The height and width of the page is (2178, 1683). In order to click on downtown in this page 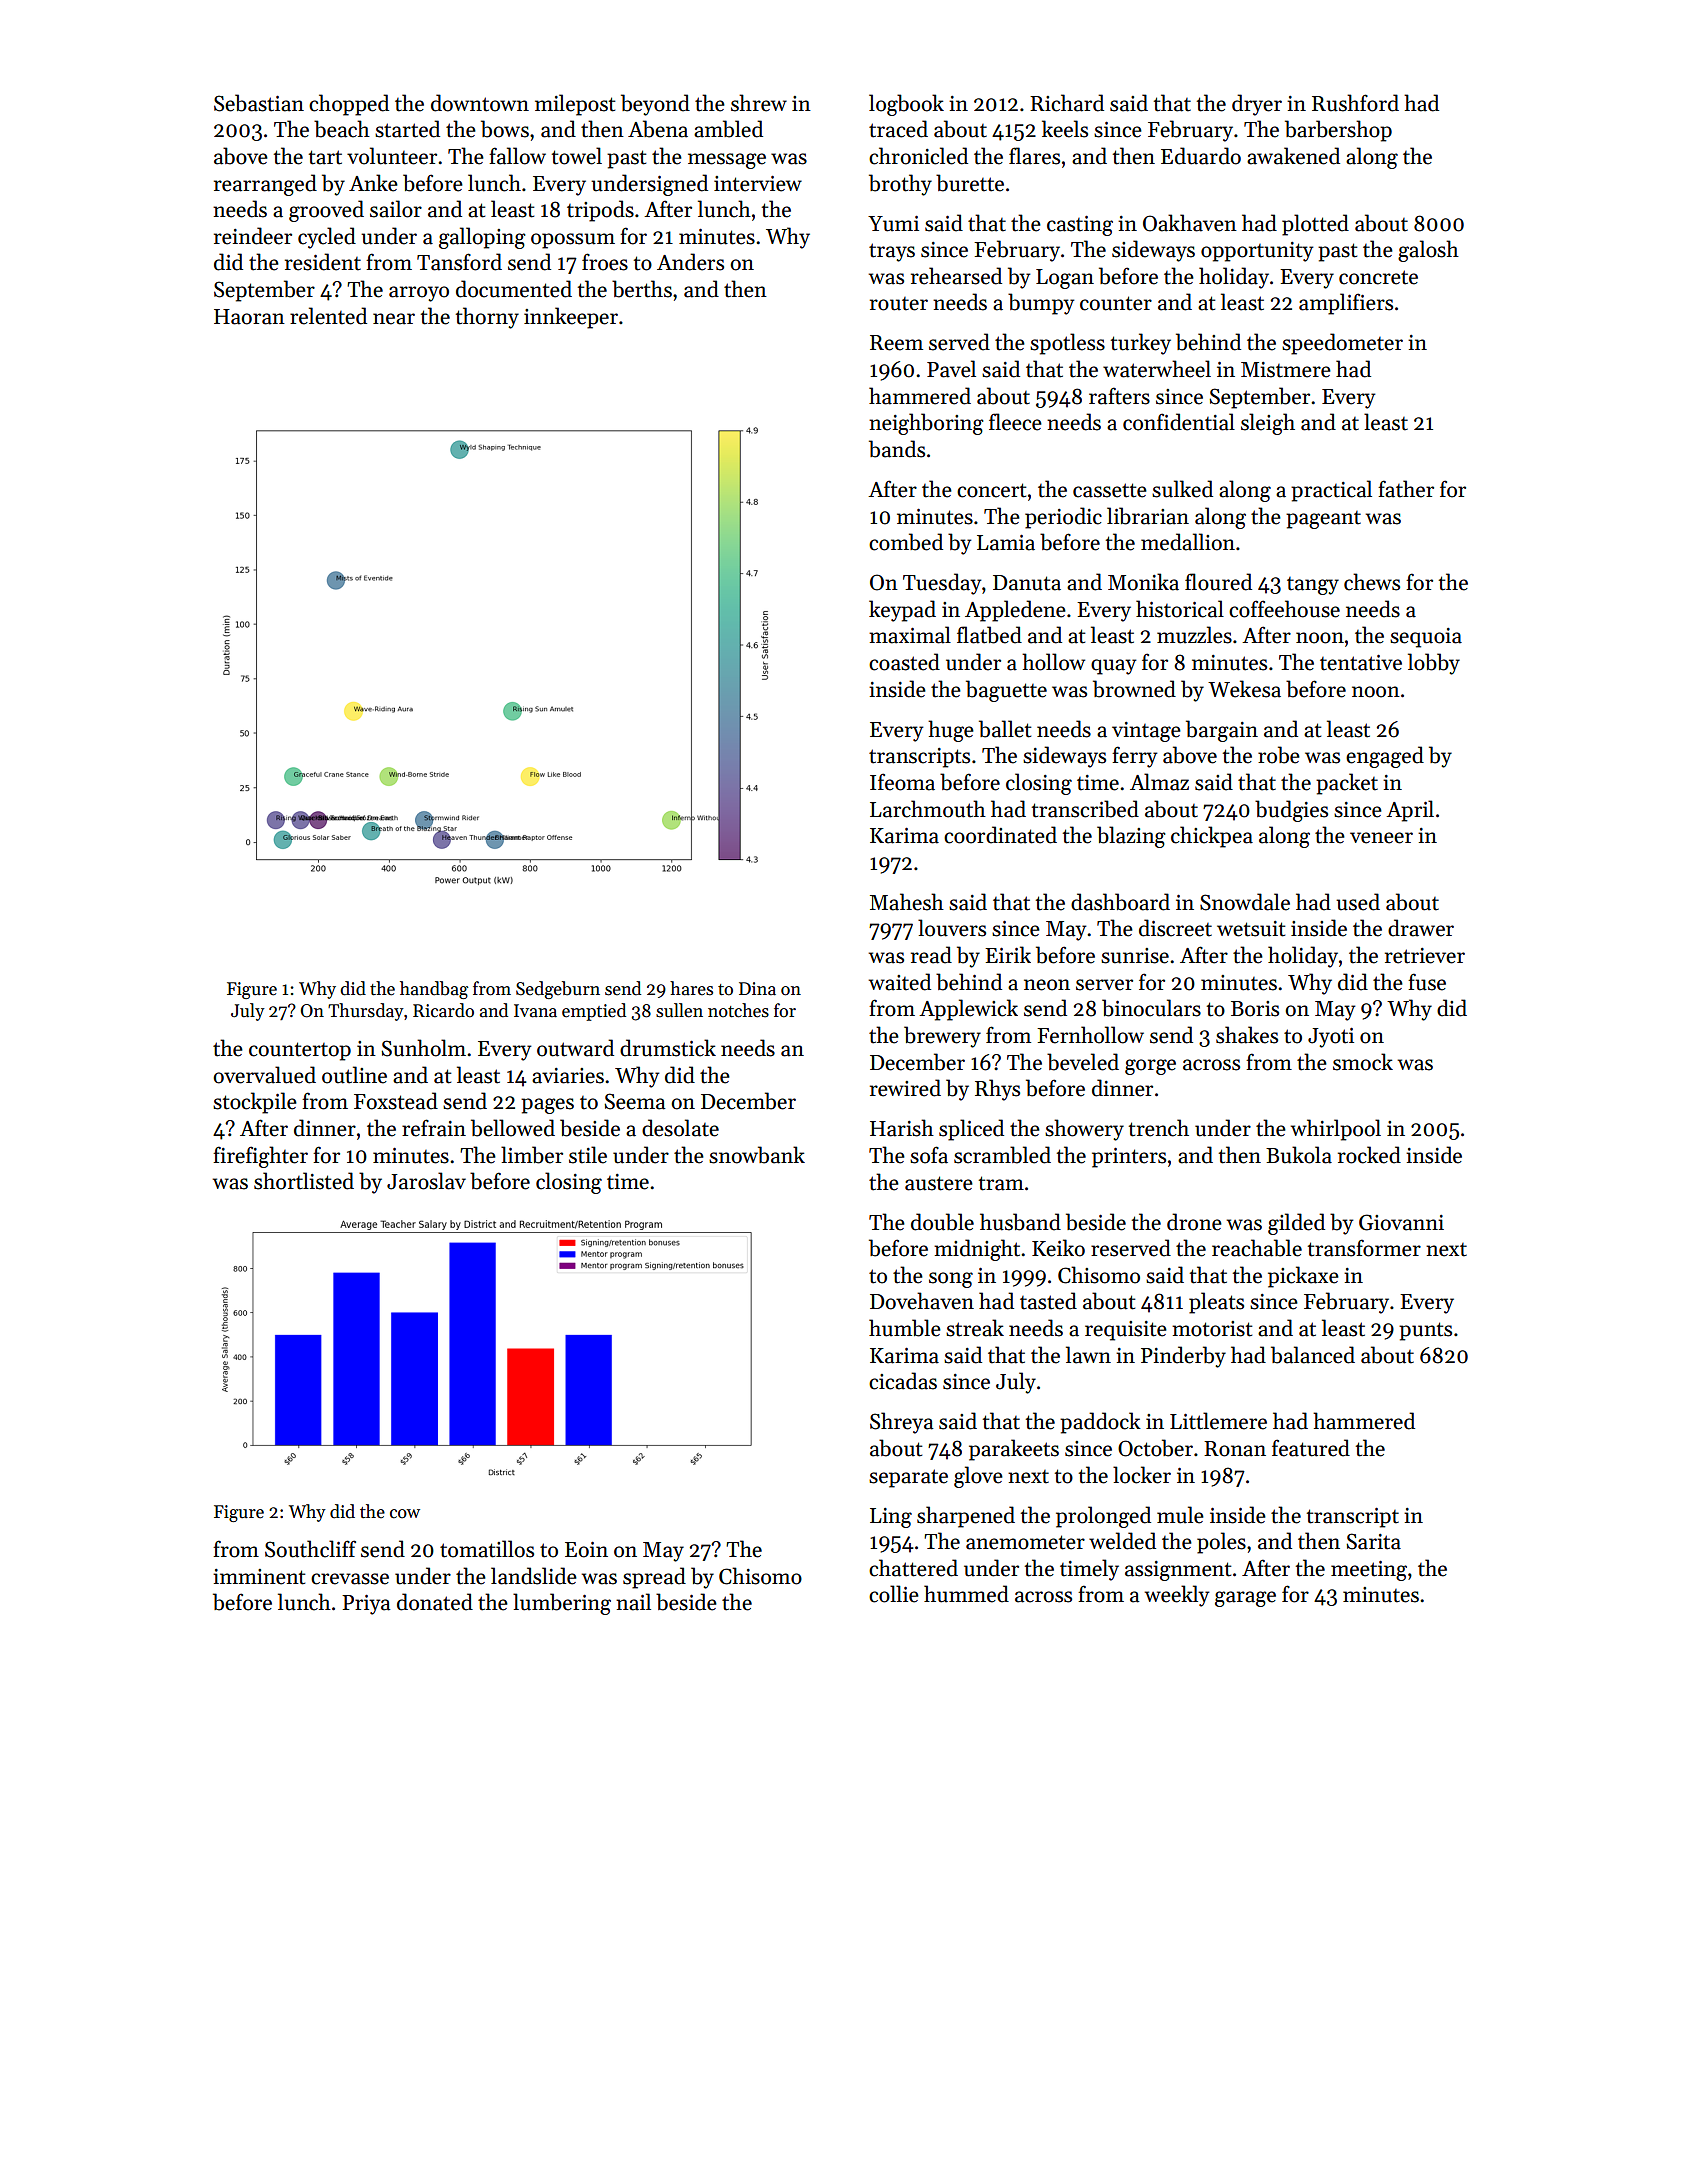, I will do `click(480, 103)`.
